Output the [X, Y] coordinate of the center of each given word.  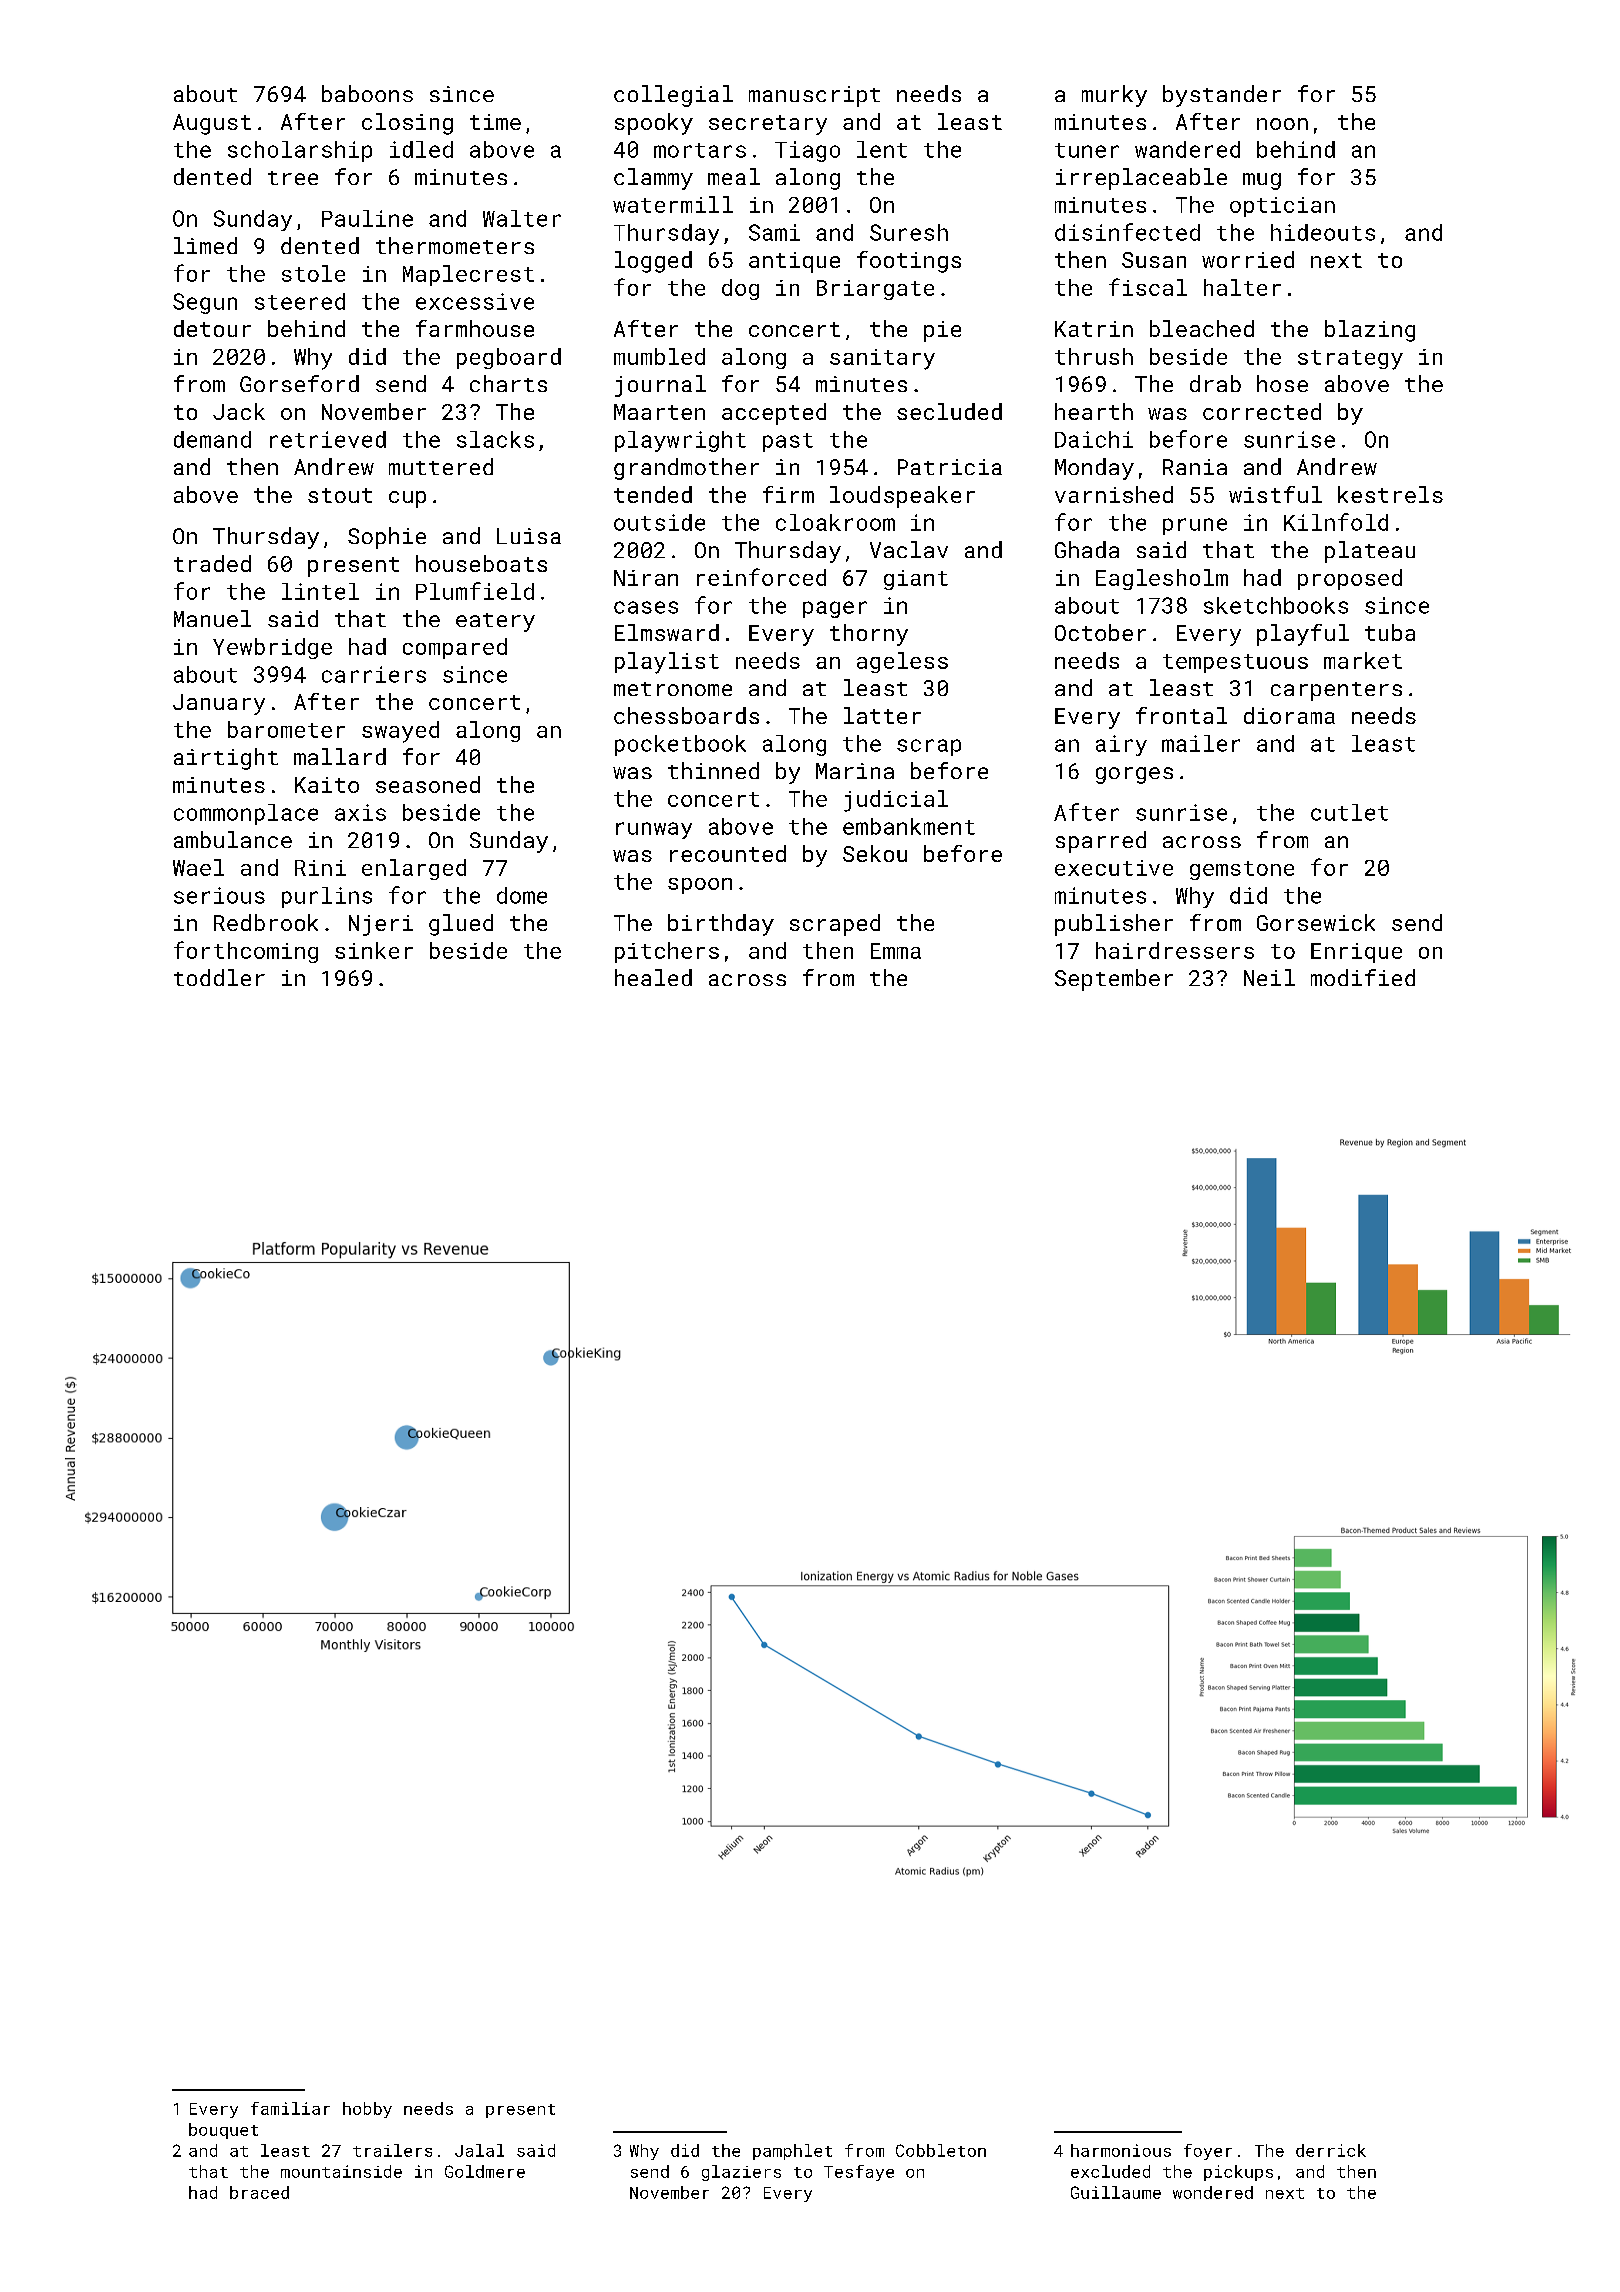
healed [653, 977]
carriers [374, 674]
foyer [1208, 2152]
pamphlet [792, 2152]
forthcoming [246, 952]
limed [205, 245]
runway [654, 830]
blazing [1370, 331]
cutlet [1349, 812]
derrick [1331, 2150]
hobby [367, 2110]
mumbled [659, 356]
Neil [1269, 977]
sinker [374, 950]
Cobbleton [941, 2150]
